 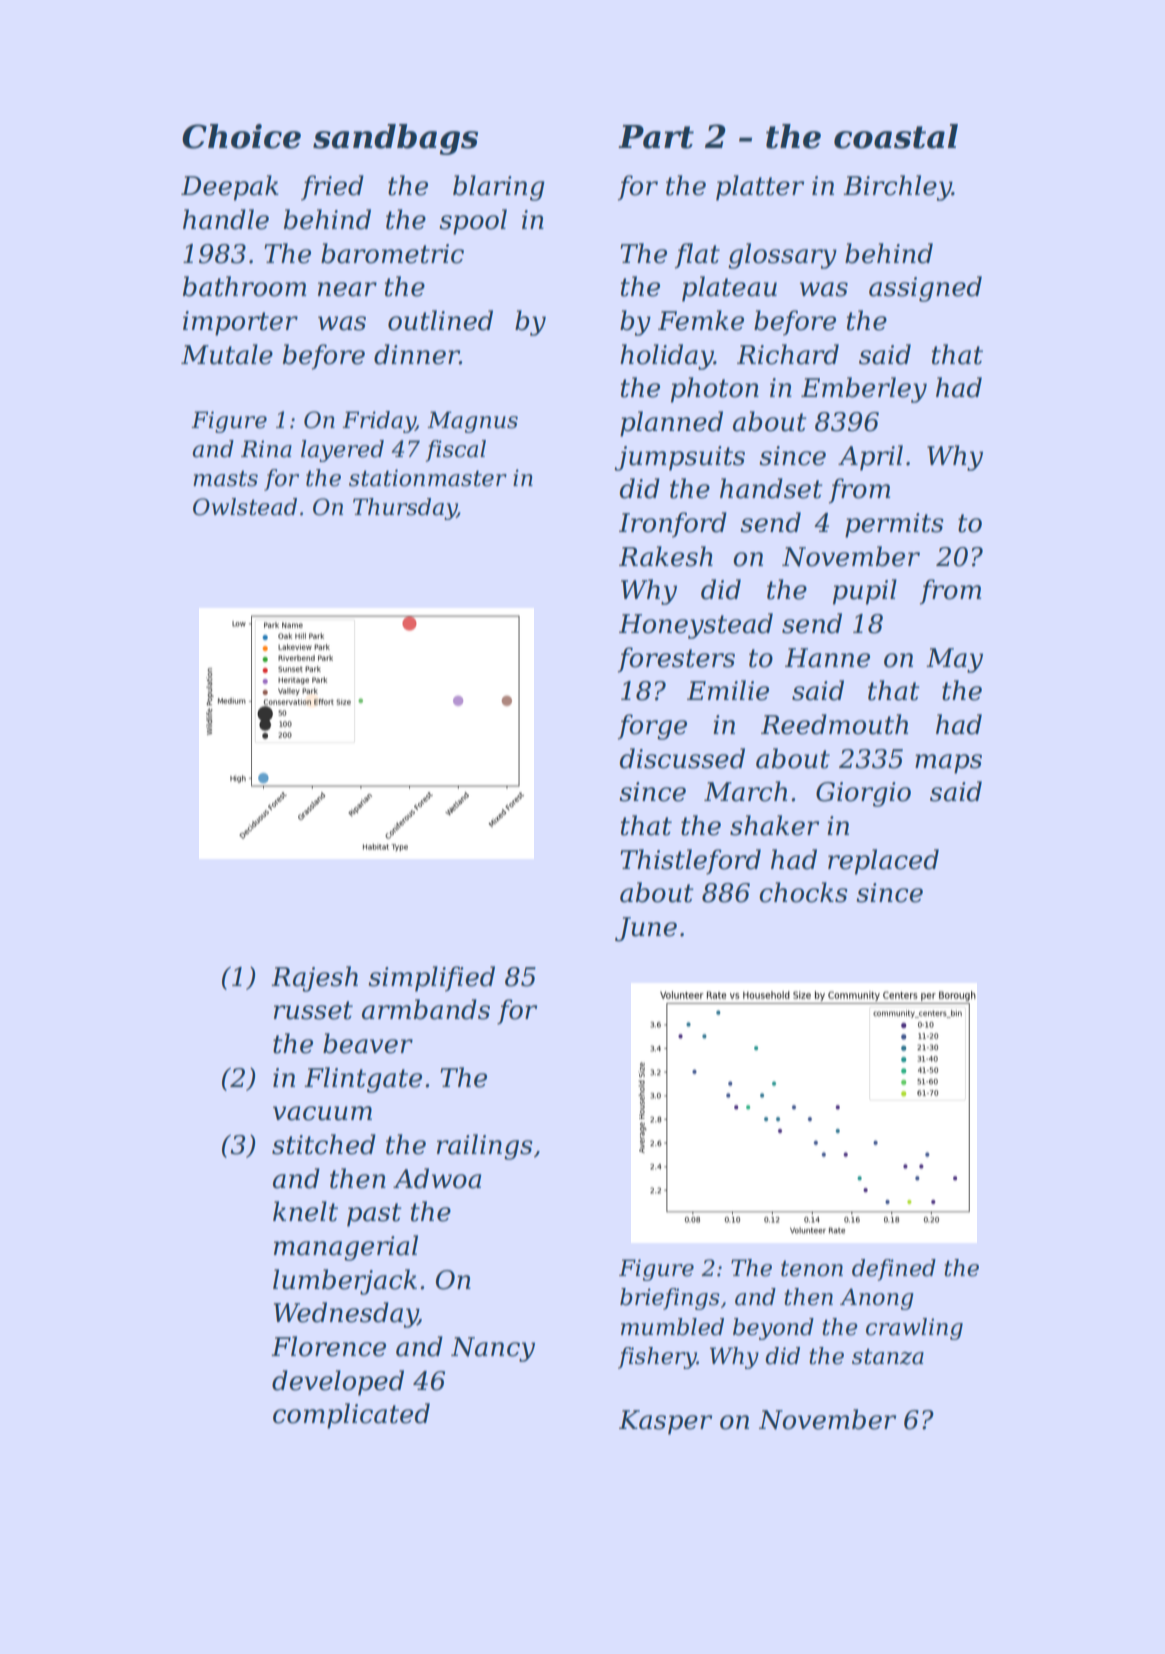 I want to click on Kasper, so click(x=665, y=1422).
